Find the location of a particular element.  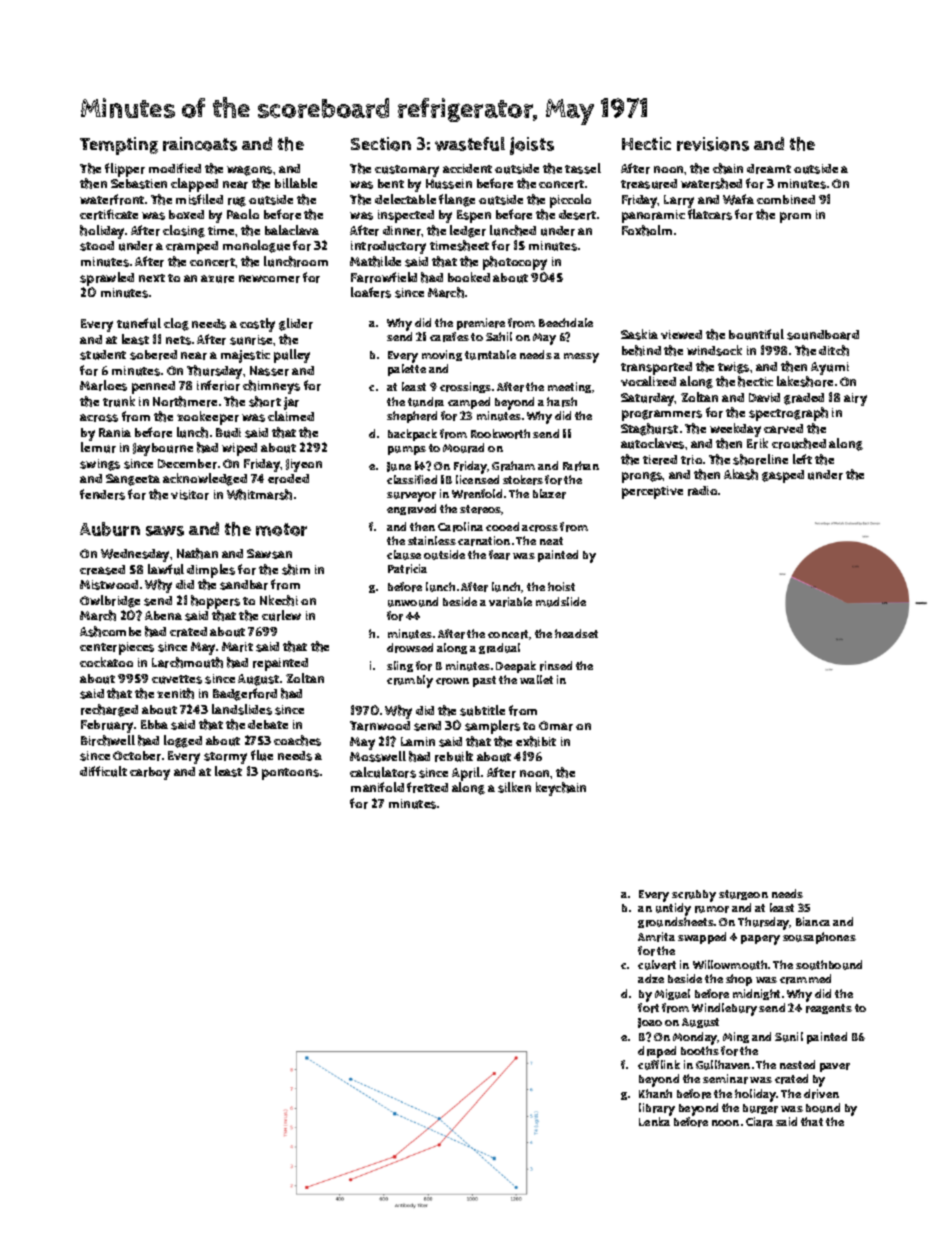

Bianca is located at coordinates (813, 921).
